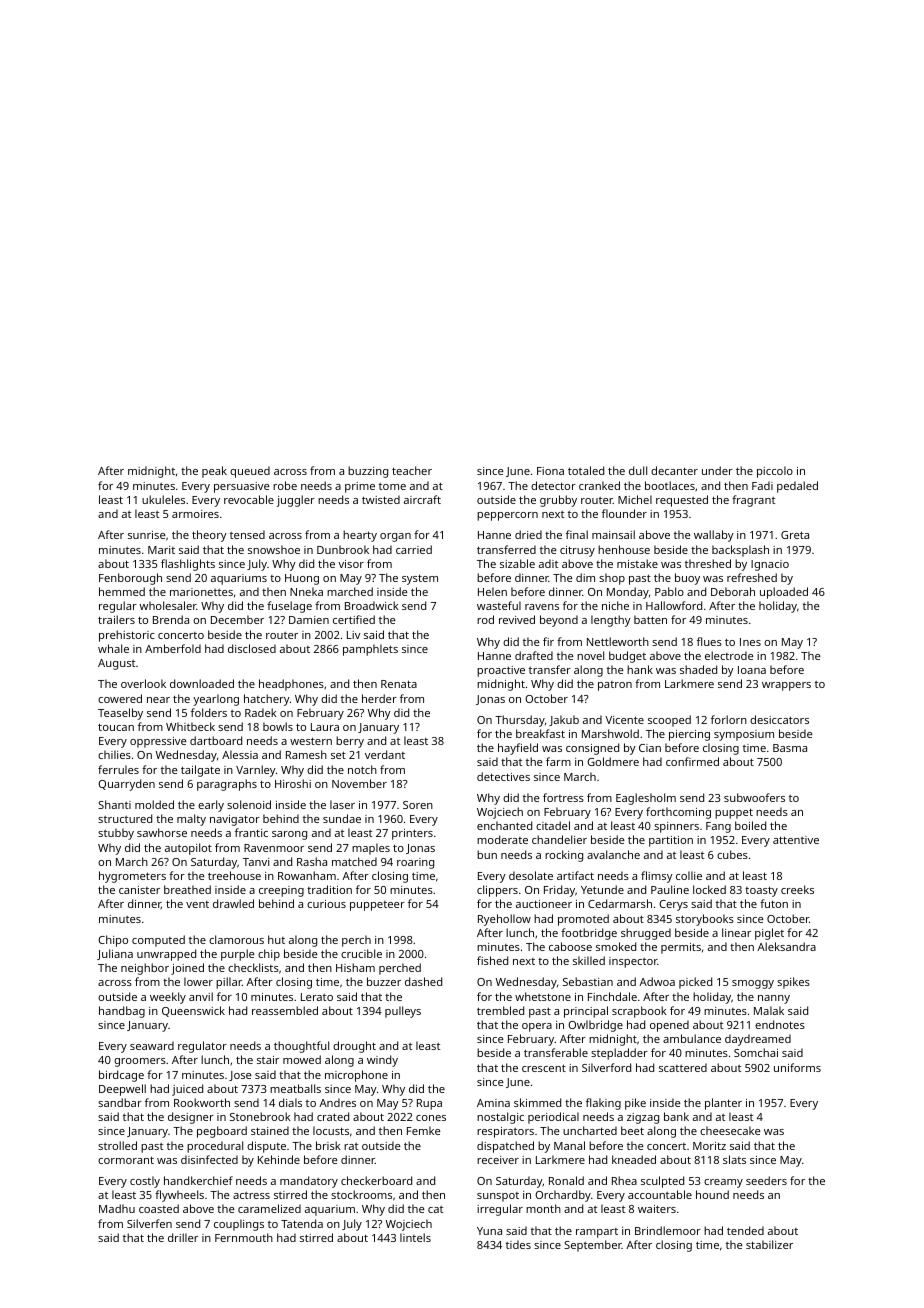 This page has height=1308, width=924. Describe the element at coordinates (709, 641) in the page. I see `flues` at that location.
